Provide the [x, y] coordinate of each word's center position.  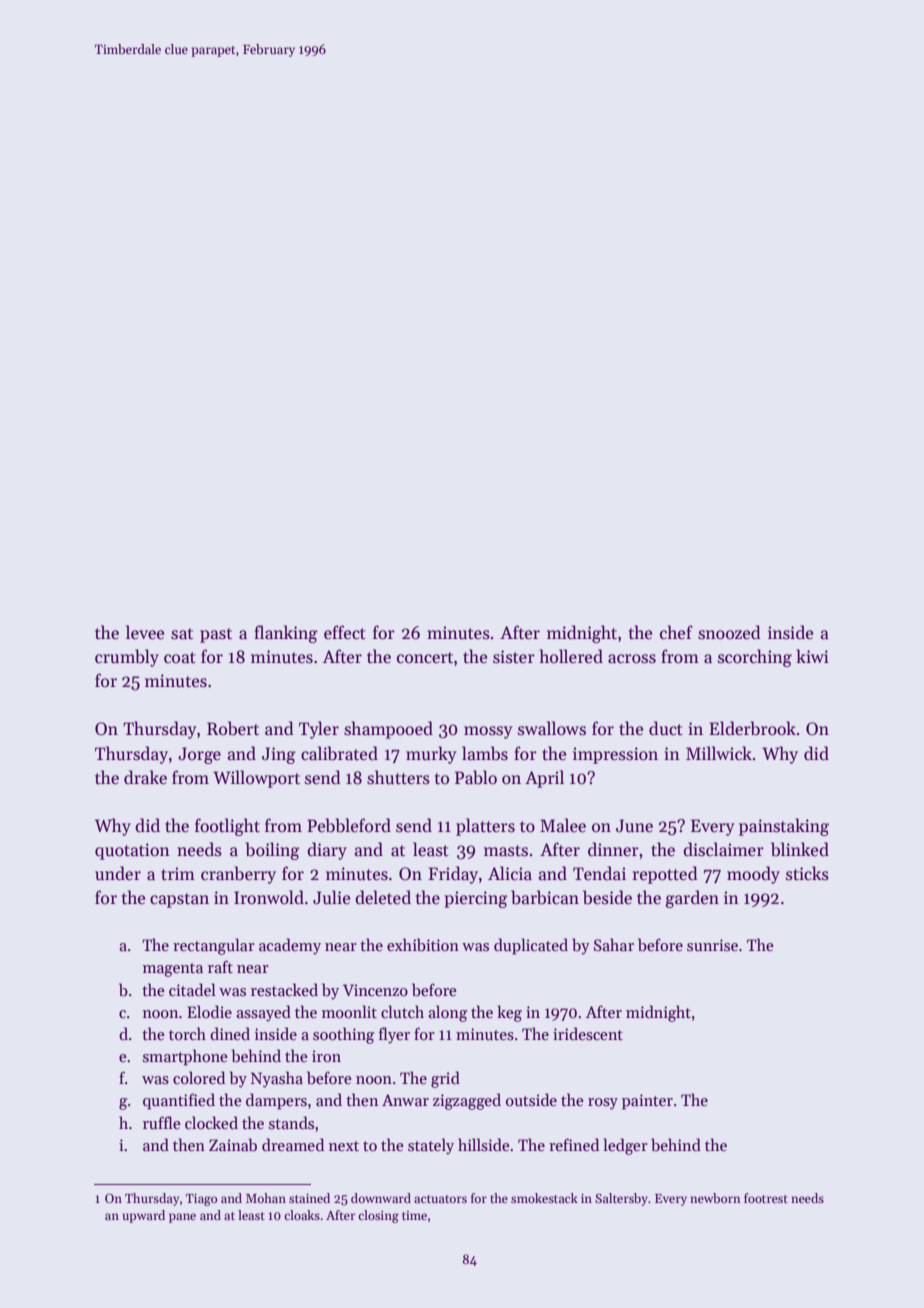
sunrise [712, 945]
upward [143, 1216]
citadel [192, 989]
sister [514, 657]
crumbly [127, 658]
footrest [766, 1198]
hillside [484, 1145]
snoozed [729, 632]
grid [445, 1079]
